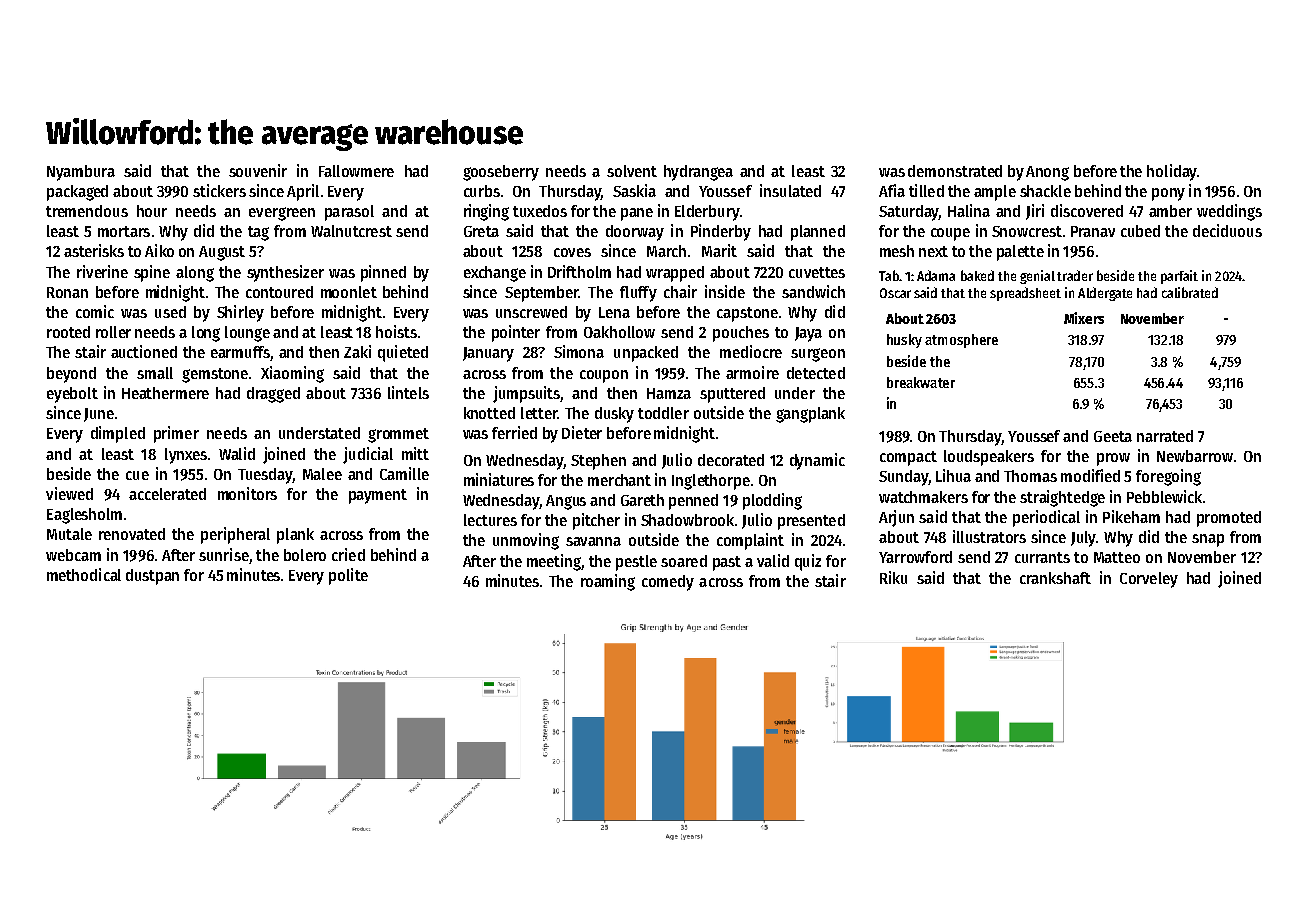  What do you see at coordinates (1179, 277) in the page?
I see `parfait` at bounding box center [1179, 277].
